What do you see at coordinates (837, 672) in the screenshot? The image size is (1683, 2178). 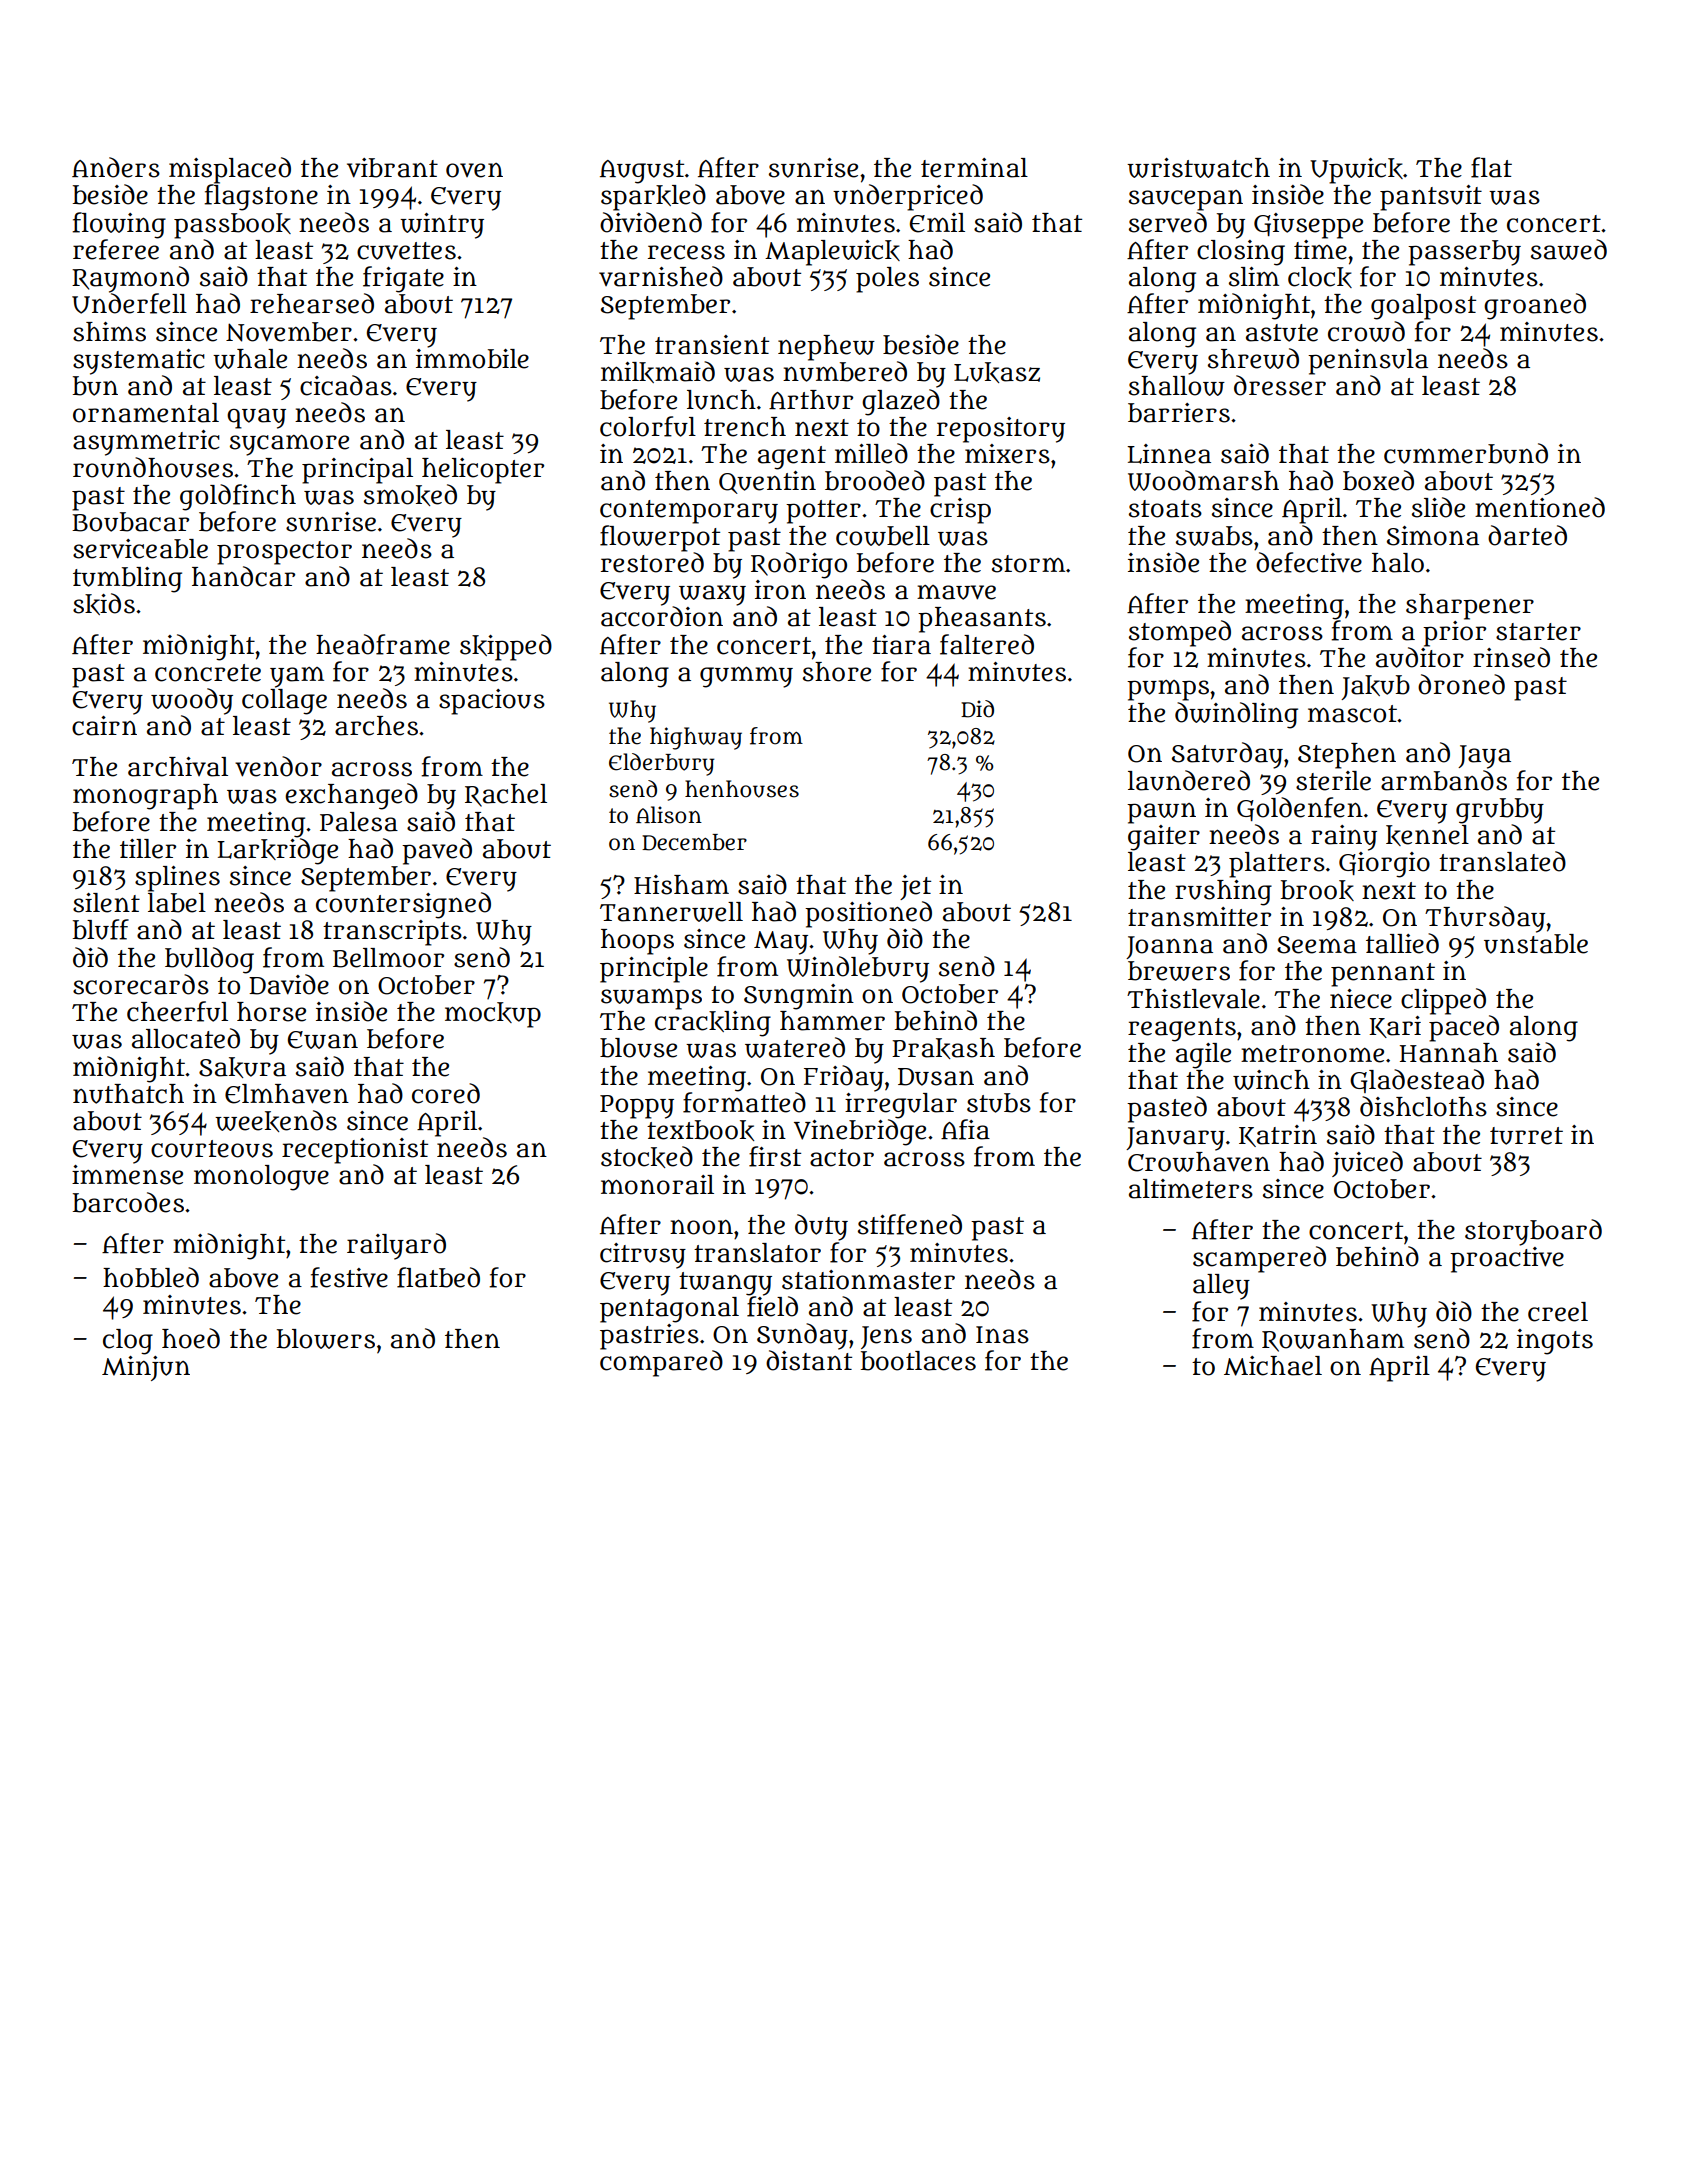 I see `shore` at bounding box center [837, 672].
